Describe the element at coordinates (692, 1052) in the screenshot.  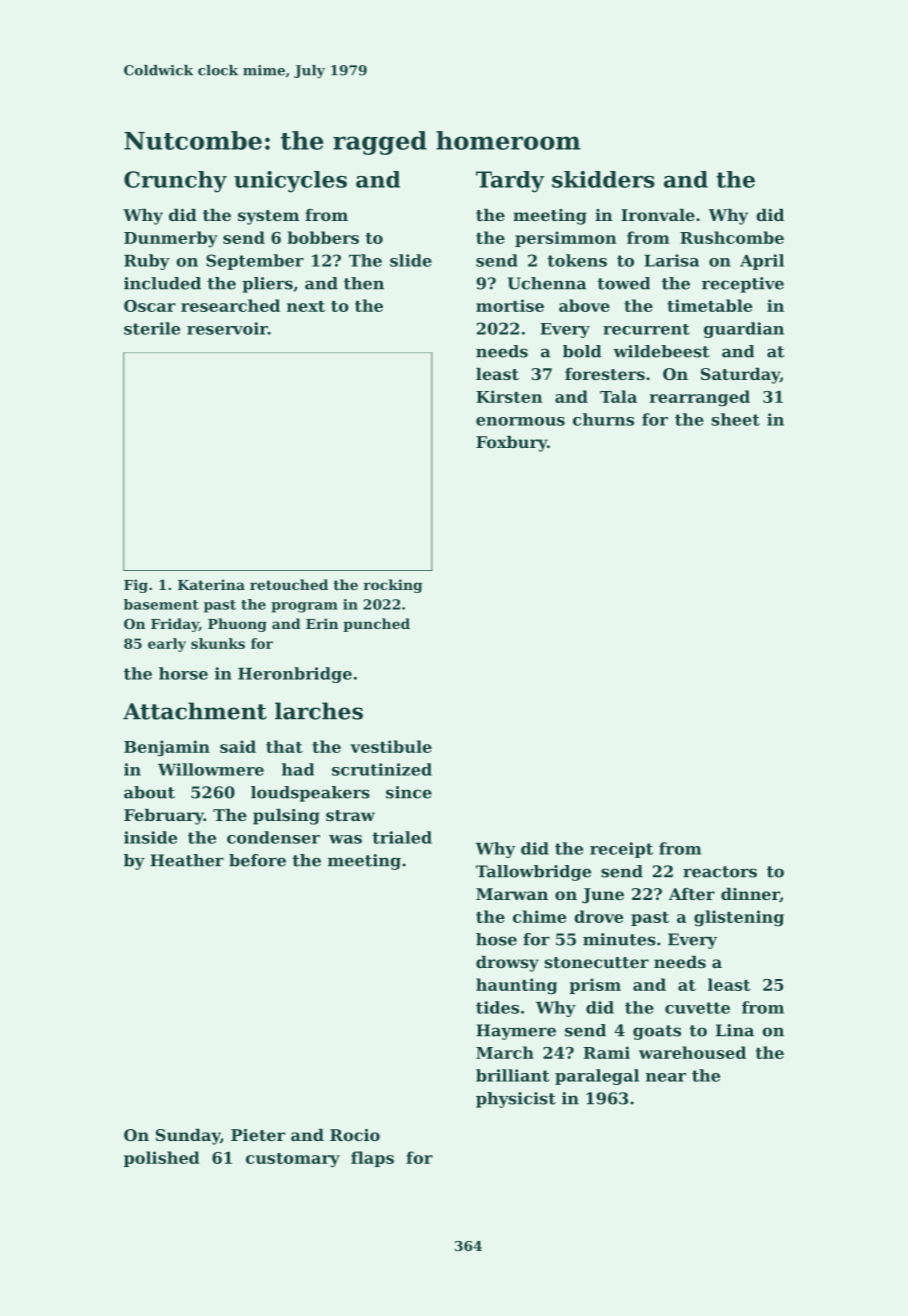
I see `warehoused` at that location.
